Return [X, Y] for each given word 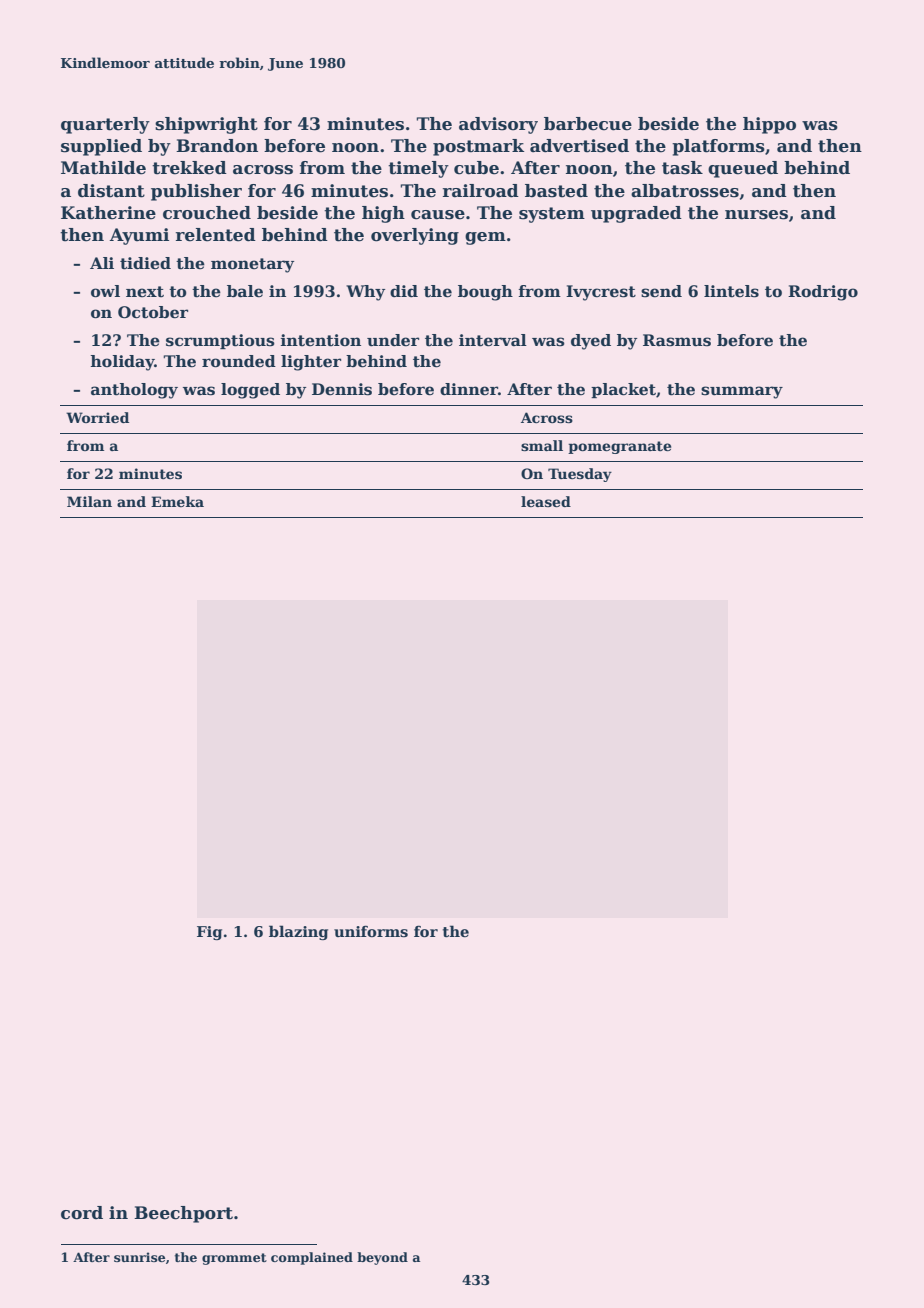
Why [365, 293]
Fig [209, 933]
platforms [718, 147]
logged [250, 391]
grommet [234, 1259]
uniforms [371, 931]
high [383, 214]
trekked [189, 168]
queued [743, 169]
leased [546, 501]
